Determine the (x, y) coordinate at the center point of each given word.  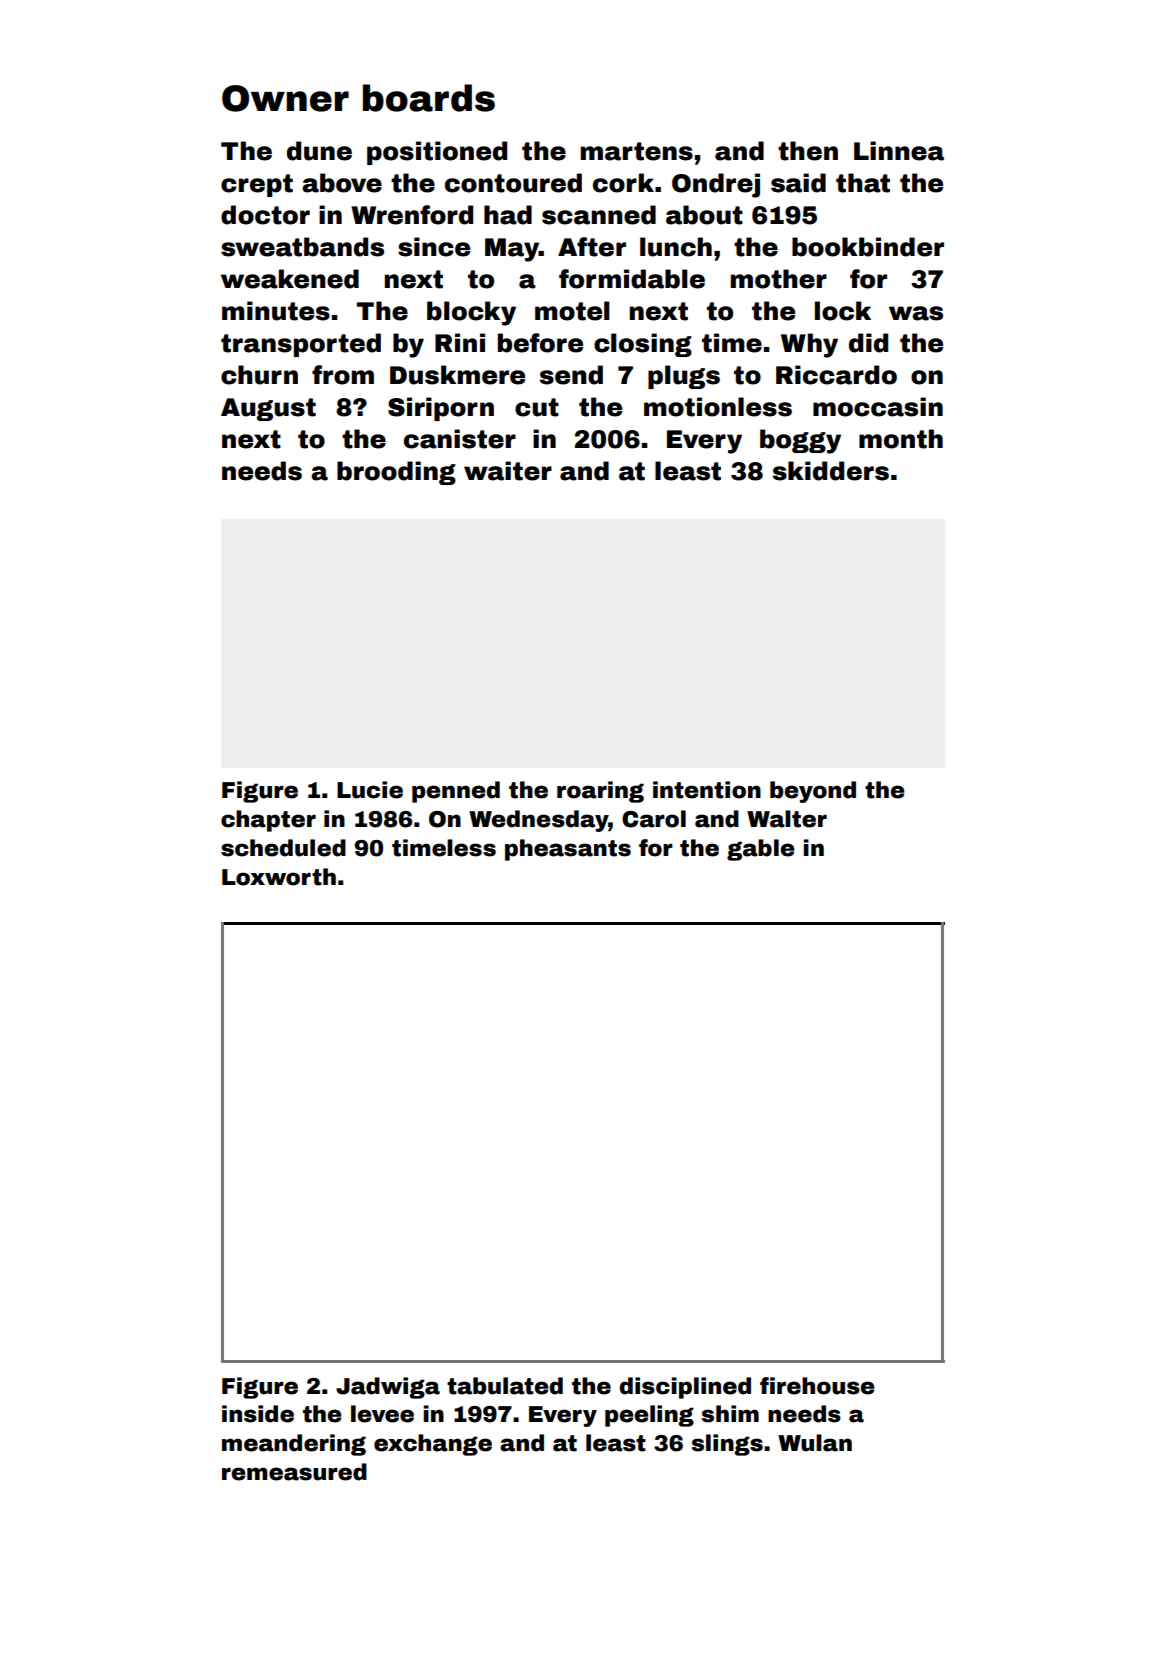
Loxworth (279, 877)
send (571, 375)
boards (429, 98)
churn (259, 375)
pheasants (568, 850)
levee (382, 1414)
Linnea (899, 151)
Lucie (370, 790)
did (868, 343)
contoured (513, 183)
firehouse (817, 1386)
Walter (787, 819)
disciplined (685, 1388)
